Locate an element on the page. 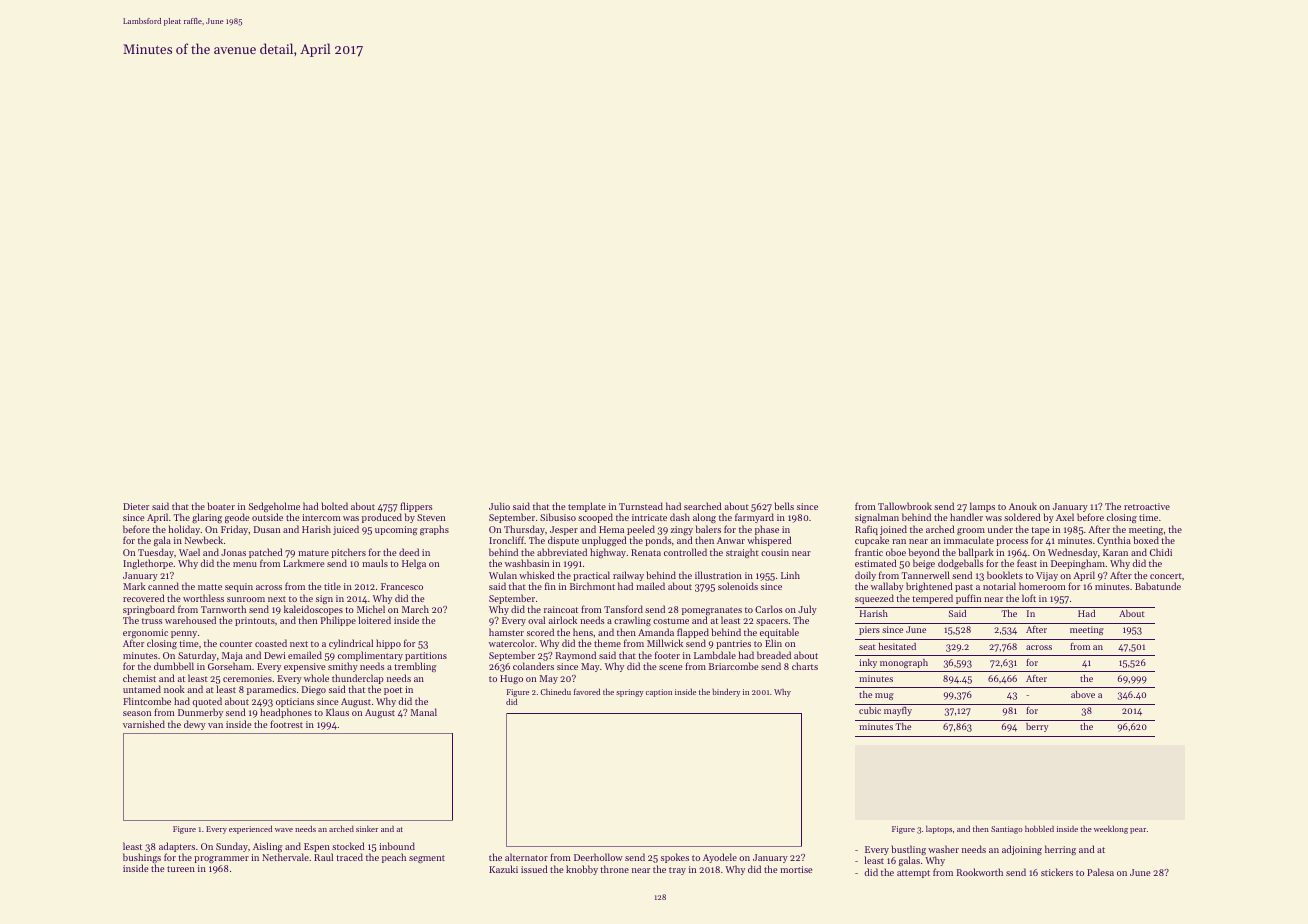 The image size is (1308, 924). traced is located at coordinates (350, 857).
